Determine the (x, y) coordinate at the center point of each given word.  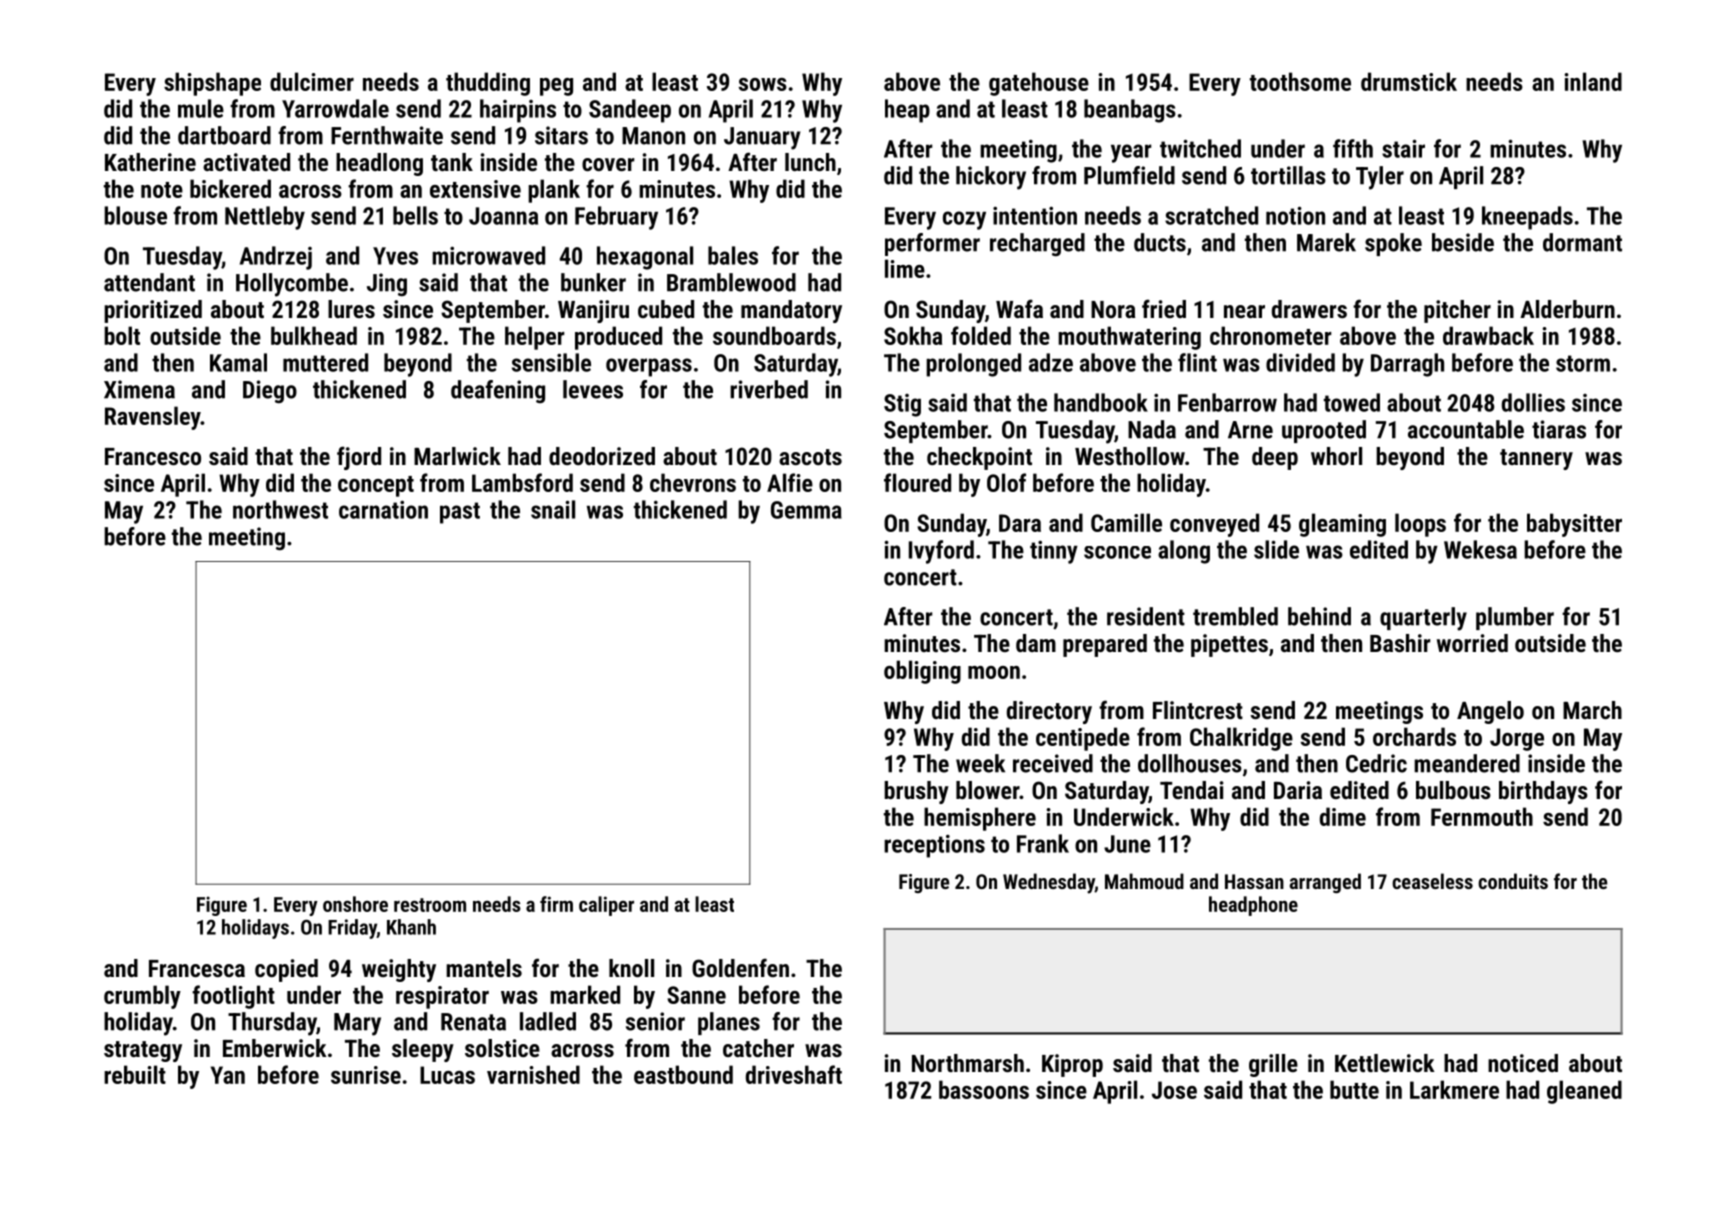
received (1053, 763)
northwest (280, 509)
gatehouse (1039, 84)
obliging (922, 672)
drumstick (1409, 81)
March (1592, 710)
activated (246, 162)
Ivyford (941, 552)
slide (1276, 549)
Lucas (447, 1075)
